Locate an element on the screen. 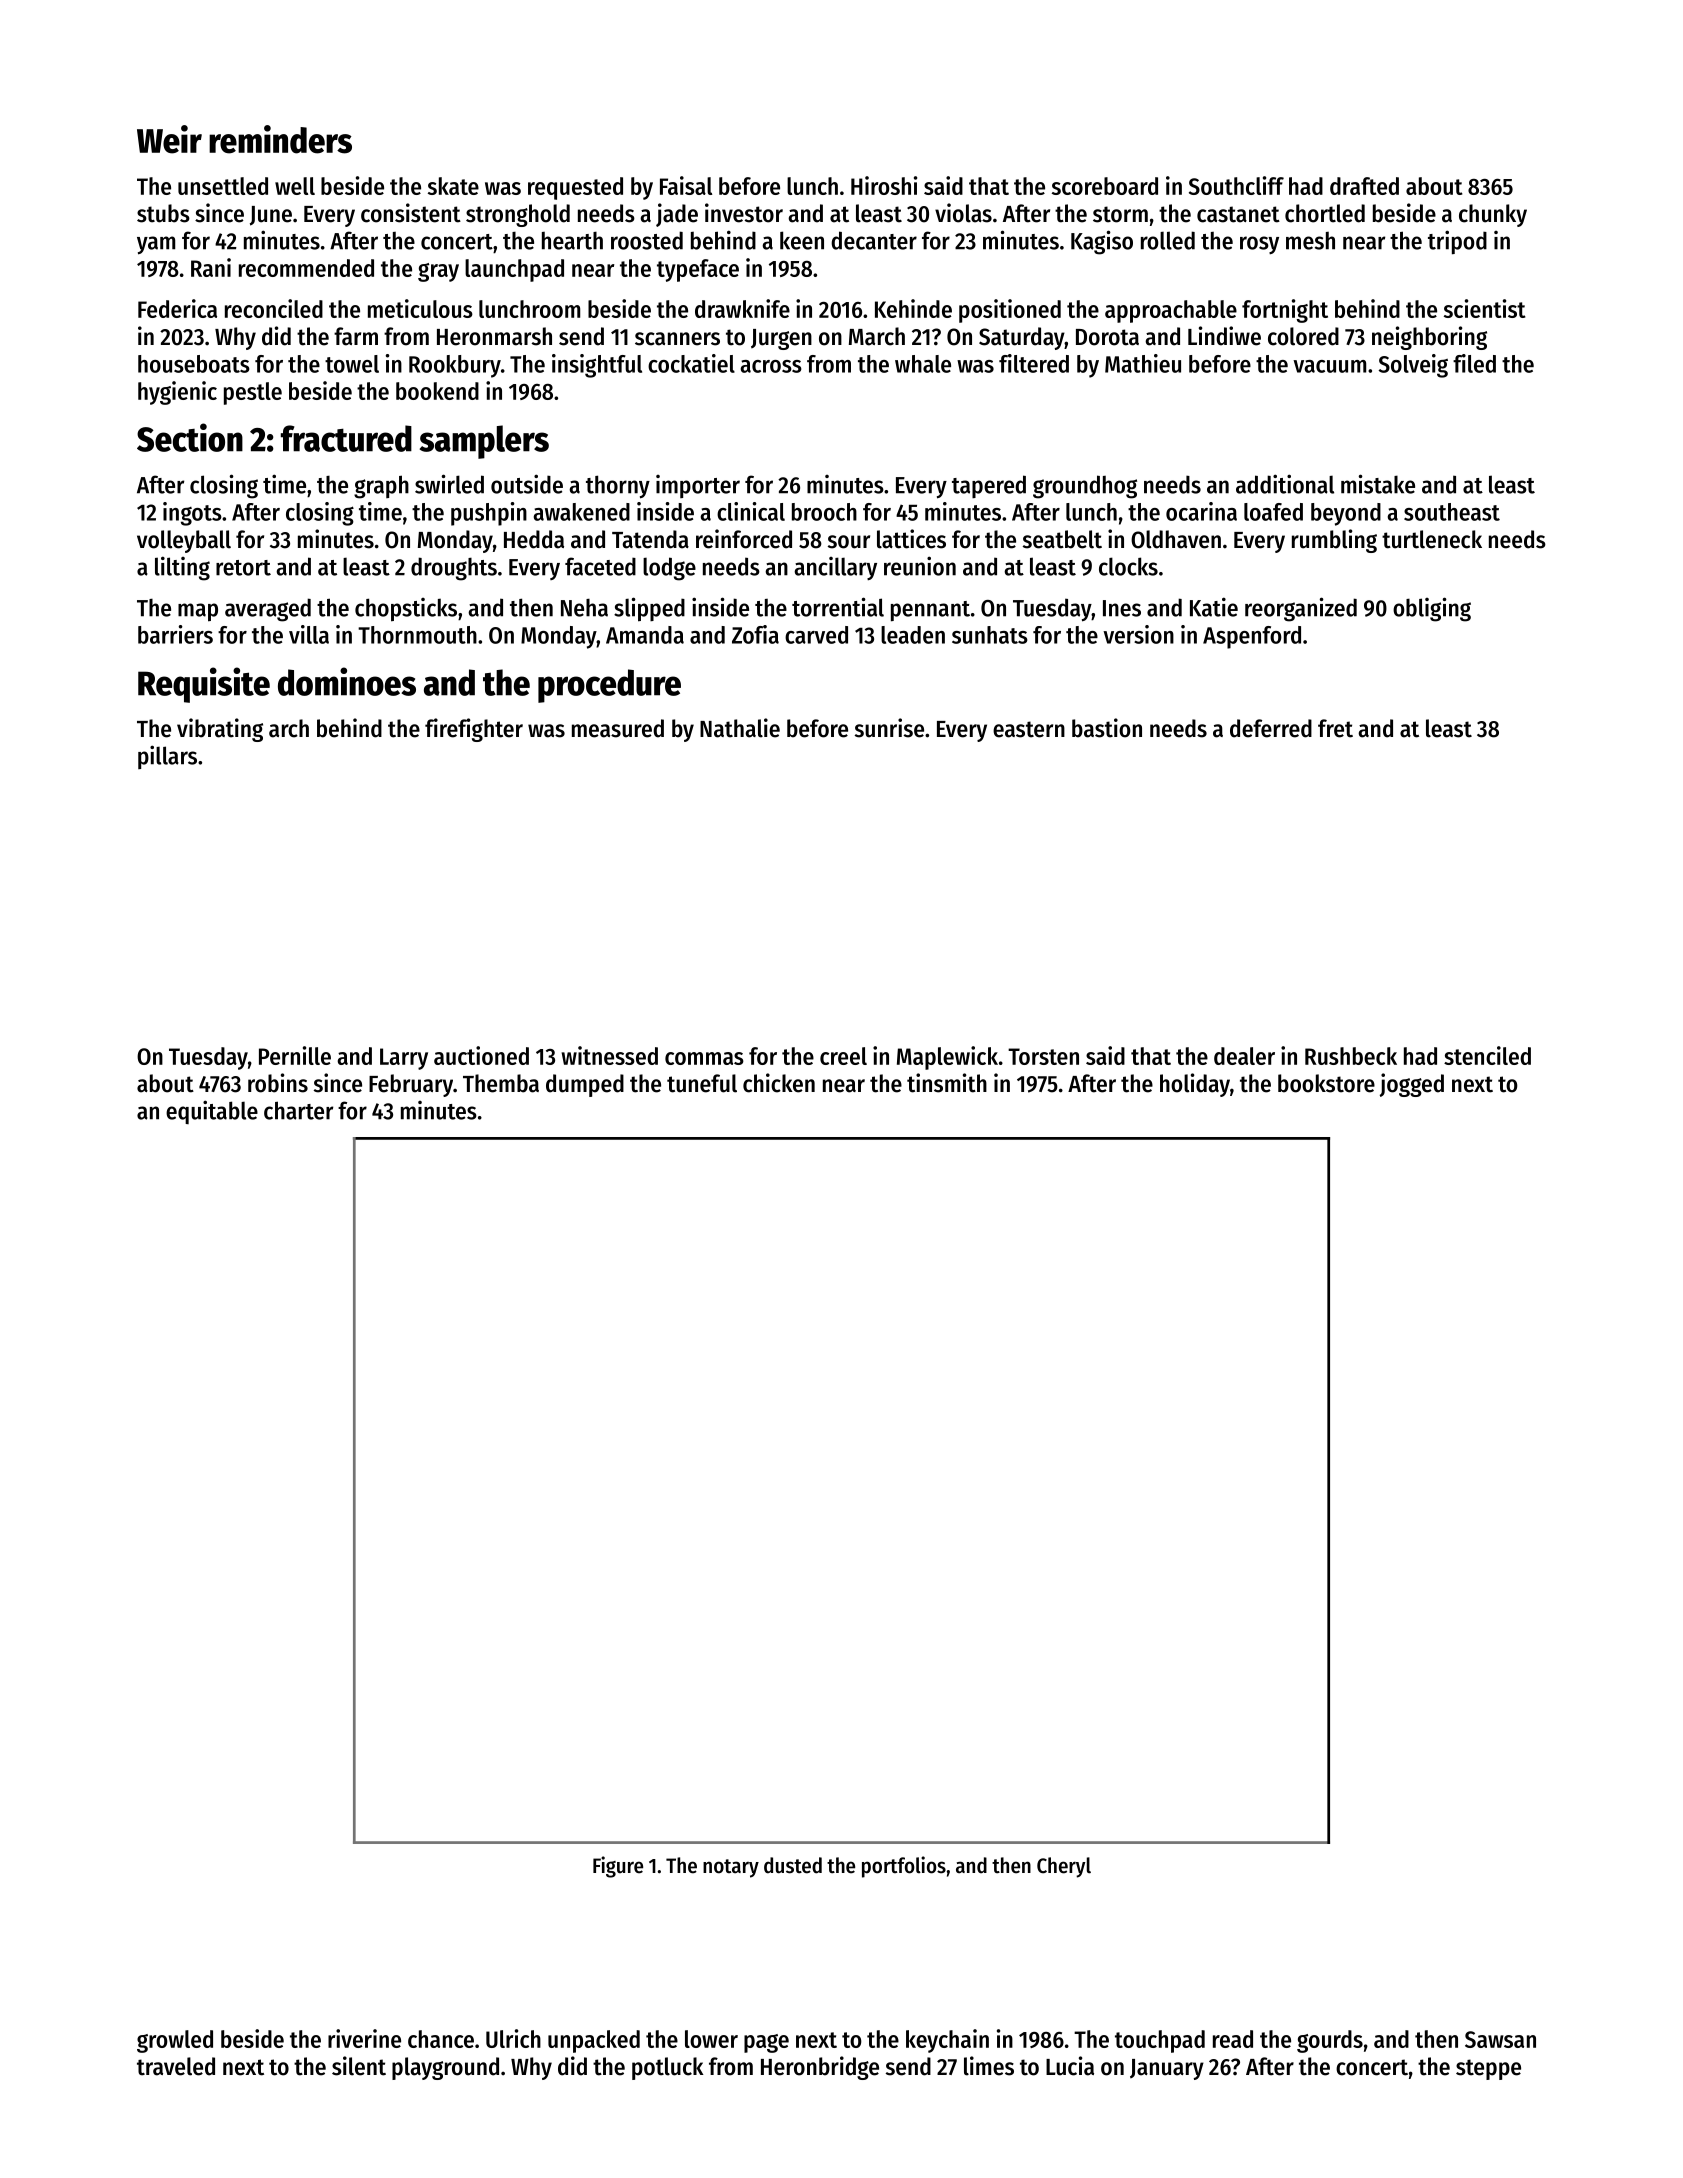  Sawsan is located at coordinates (1500, 2039).
